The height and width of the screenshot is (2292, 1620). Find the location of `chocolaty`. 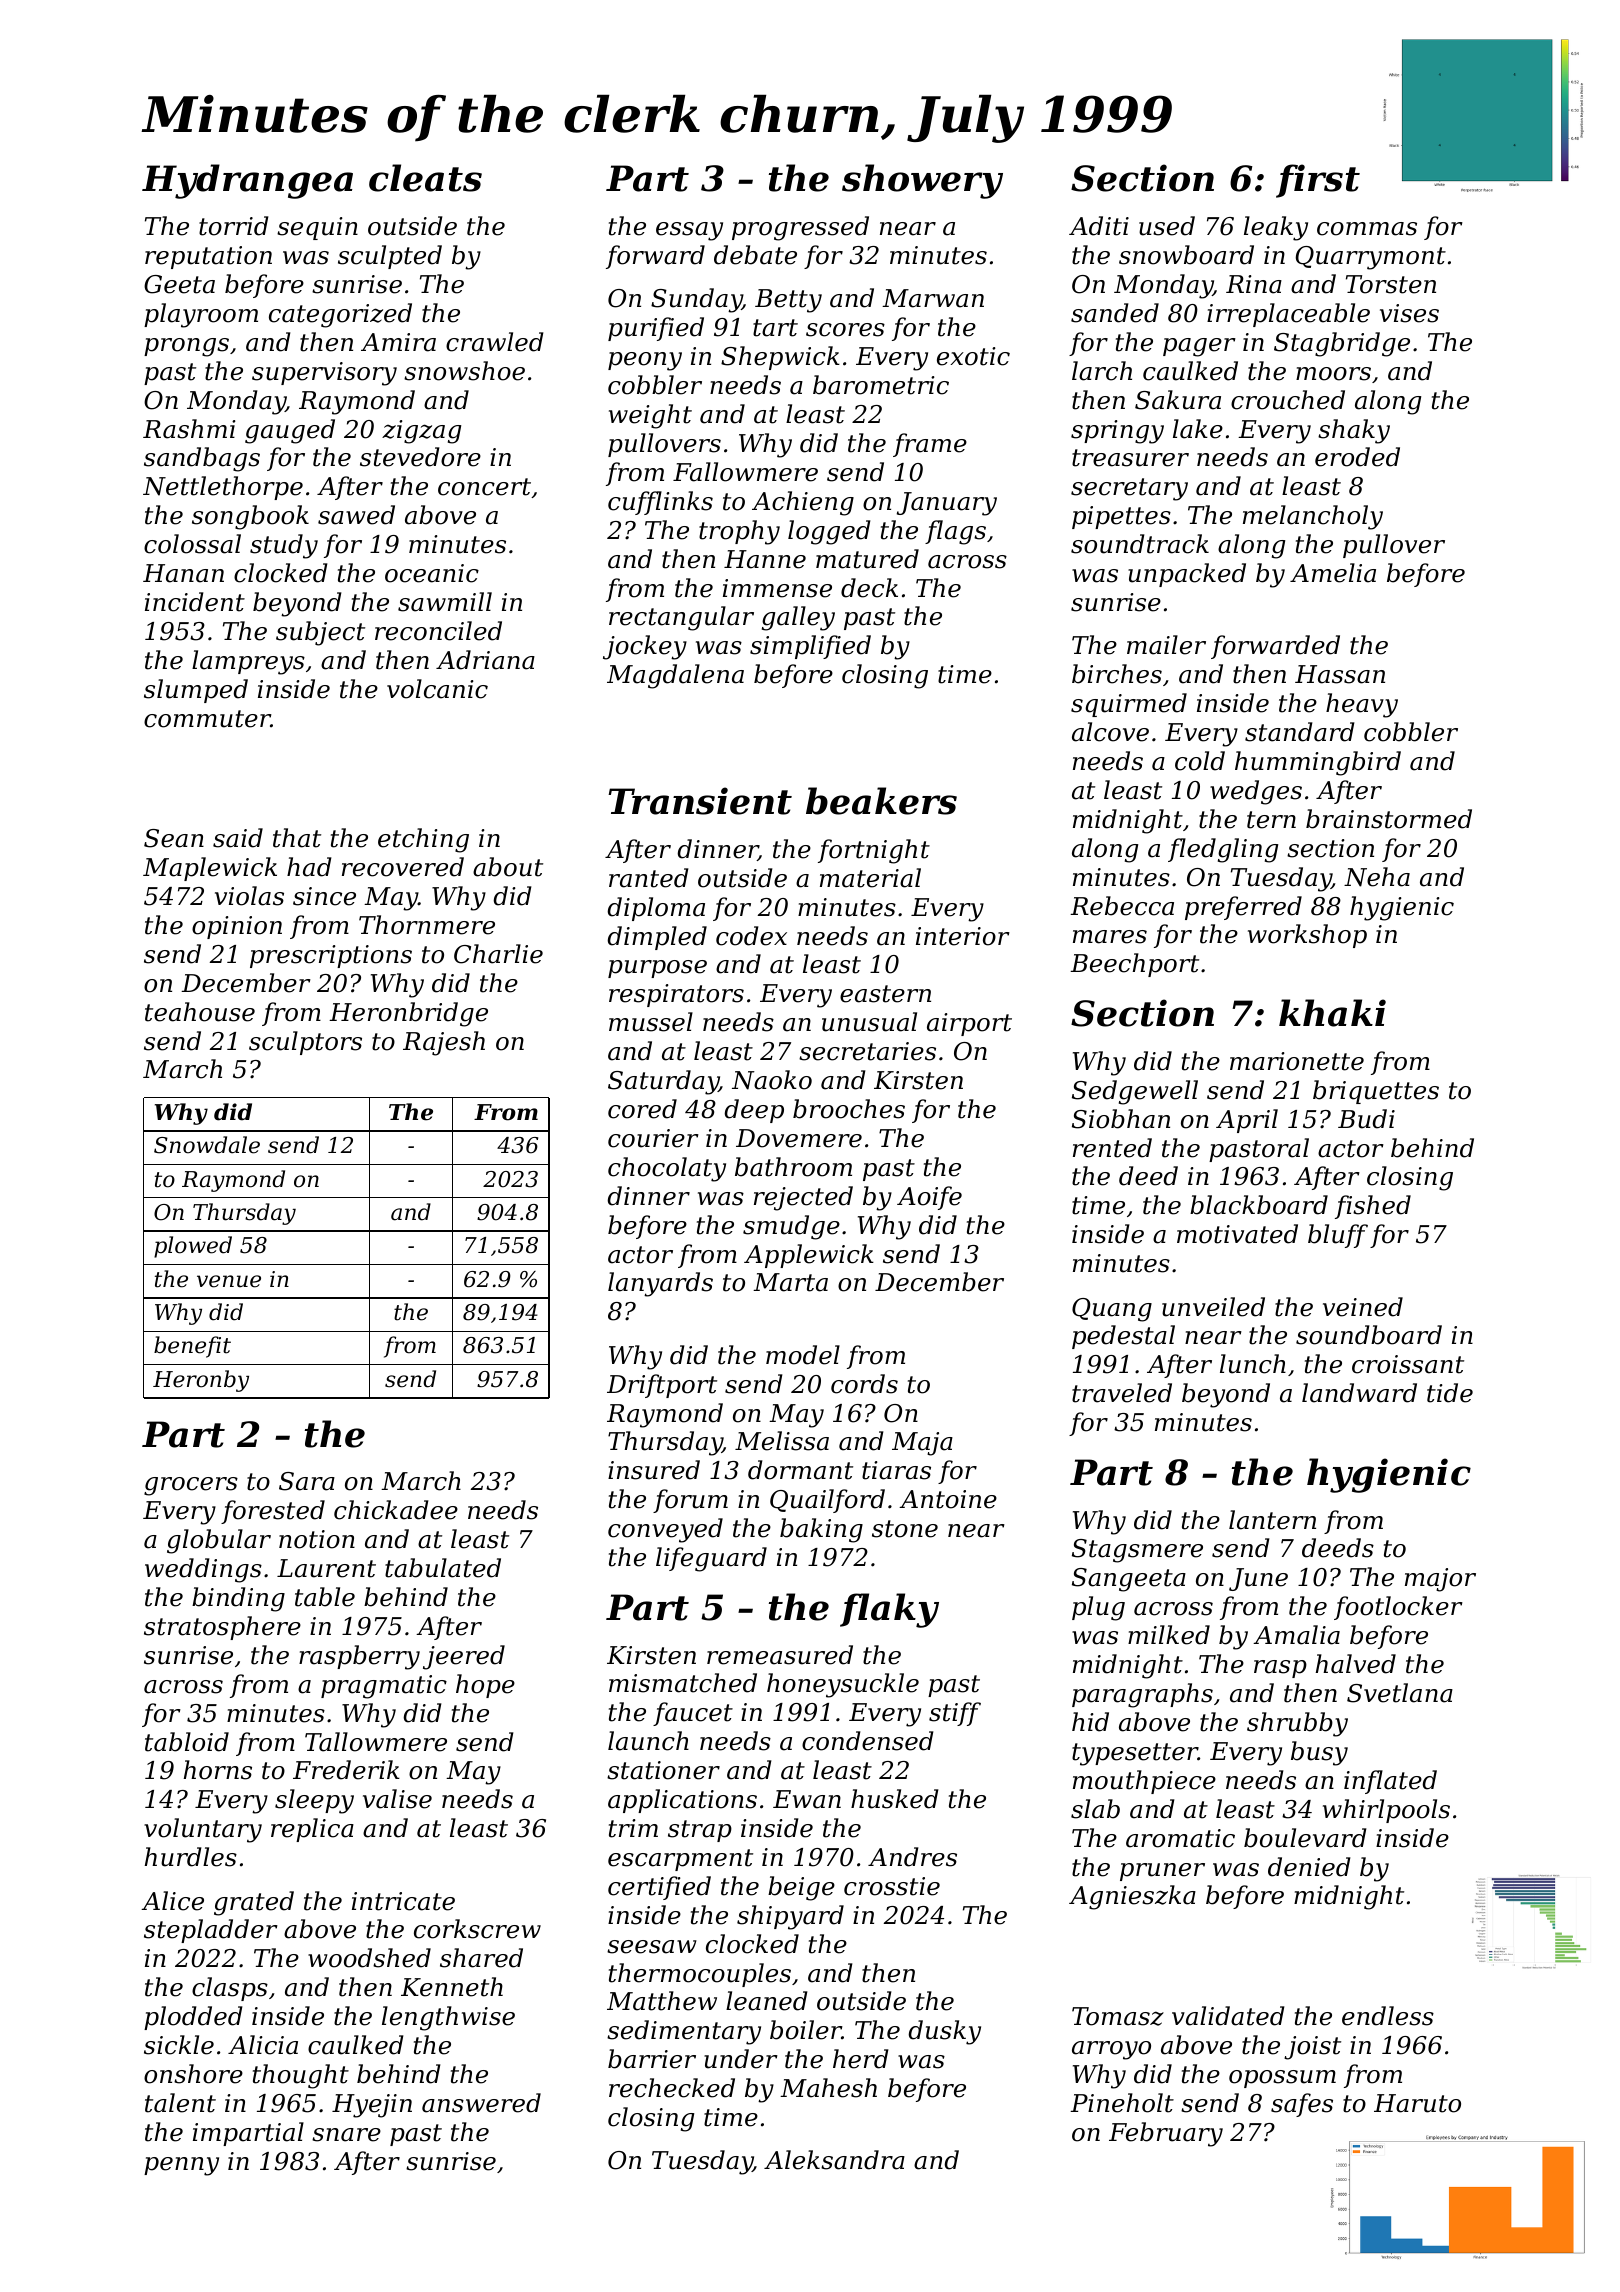

chocolaty is located at coordinates (667, 1169).
